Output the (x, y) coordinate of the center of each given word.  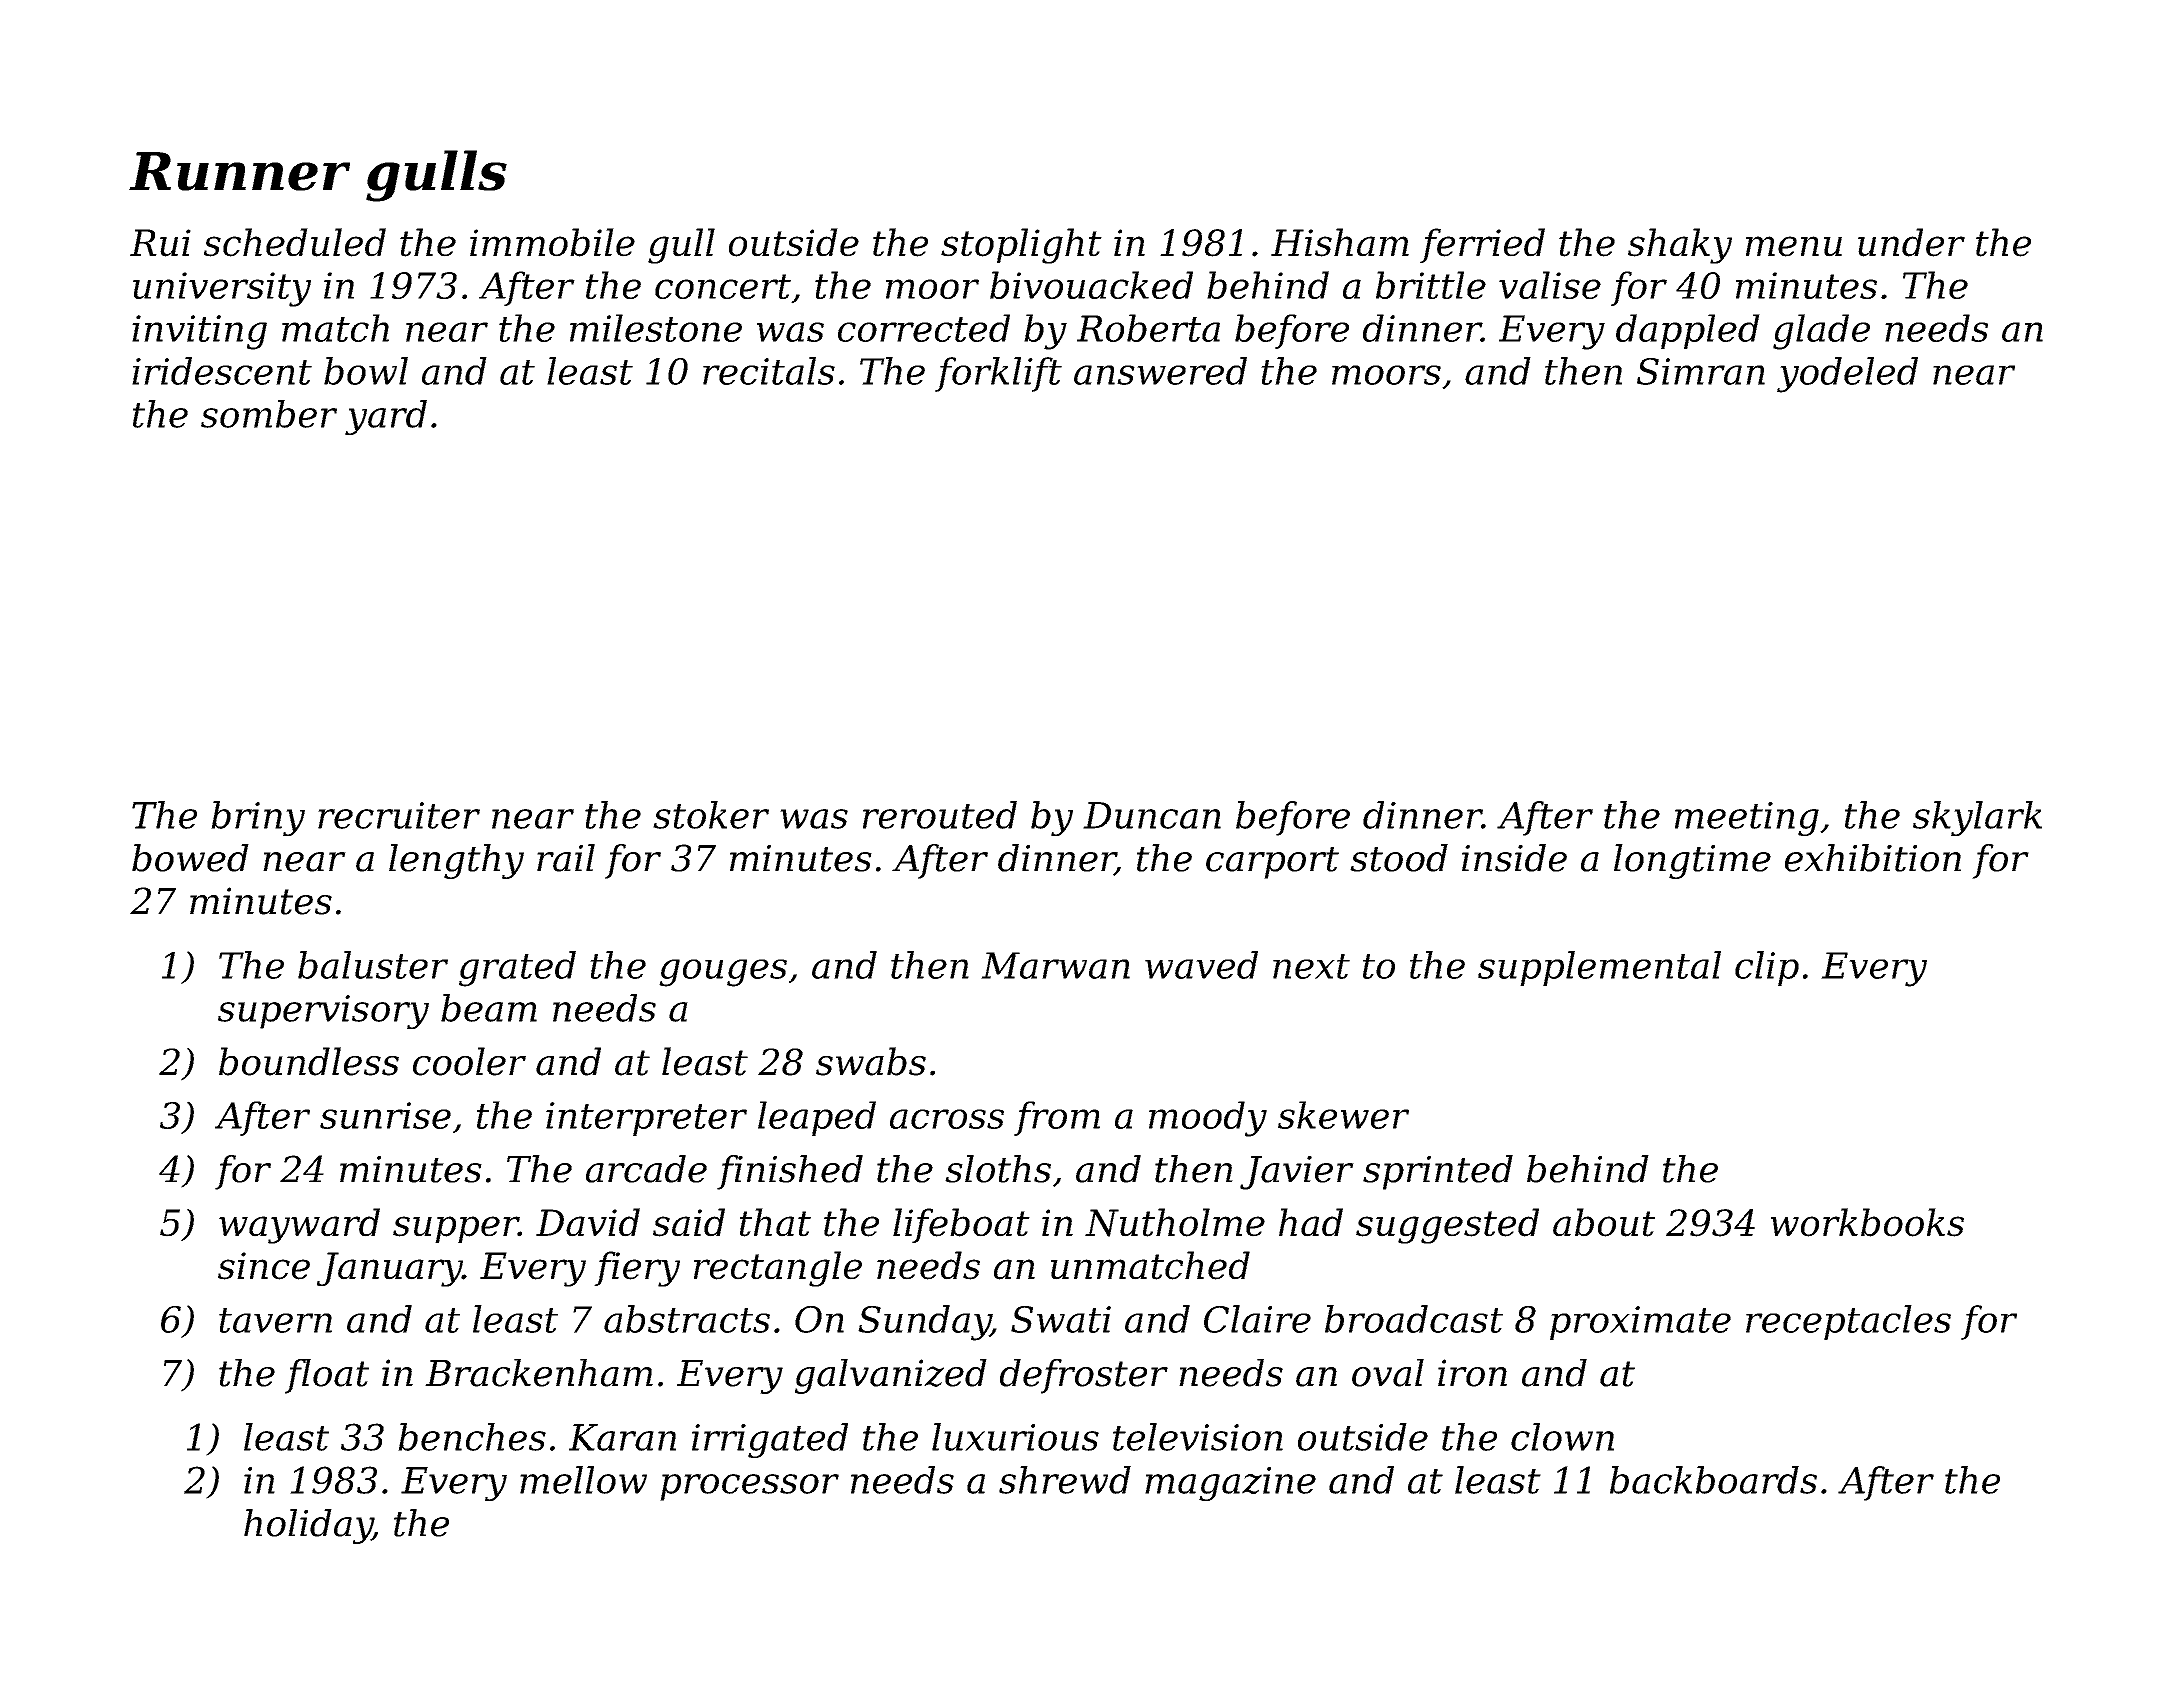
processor (749, 1487)
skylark (1977, 818)
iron (1472, 1373)
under (1911, 242)
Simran (1701, 371)
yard (386, 417)
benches (472, 1437)
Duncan (1152, 815)
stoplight (1021, 246)
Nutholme (1175, 1222)
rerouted (940, 815)
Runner (239, 171)
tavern (275, 1320)
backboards (1713, 1480)
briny (258, 818)
